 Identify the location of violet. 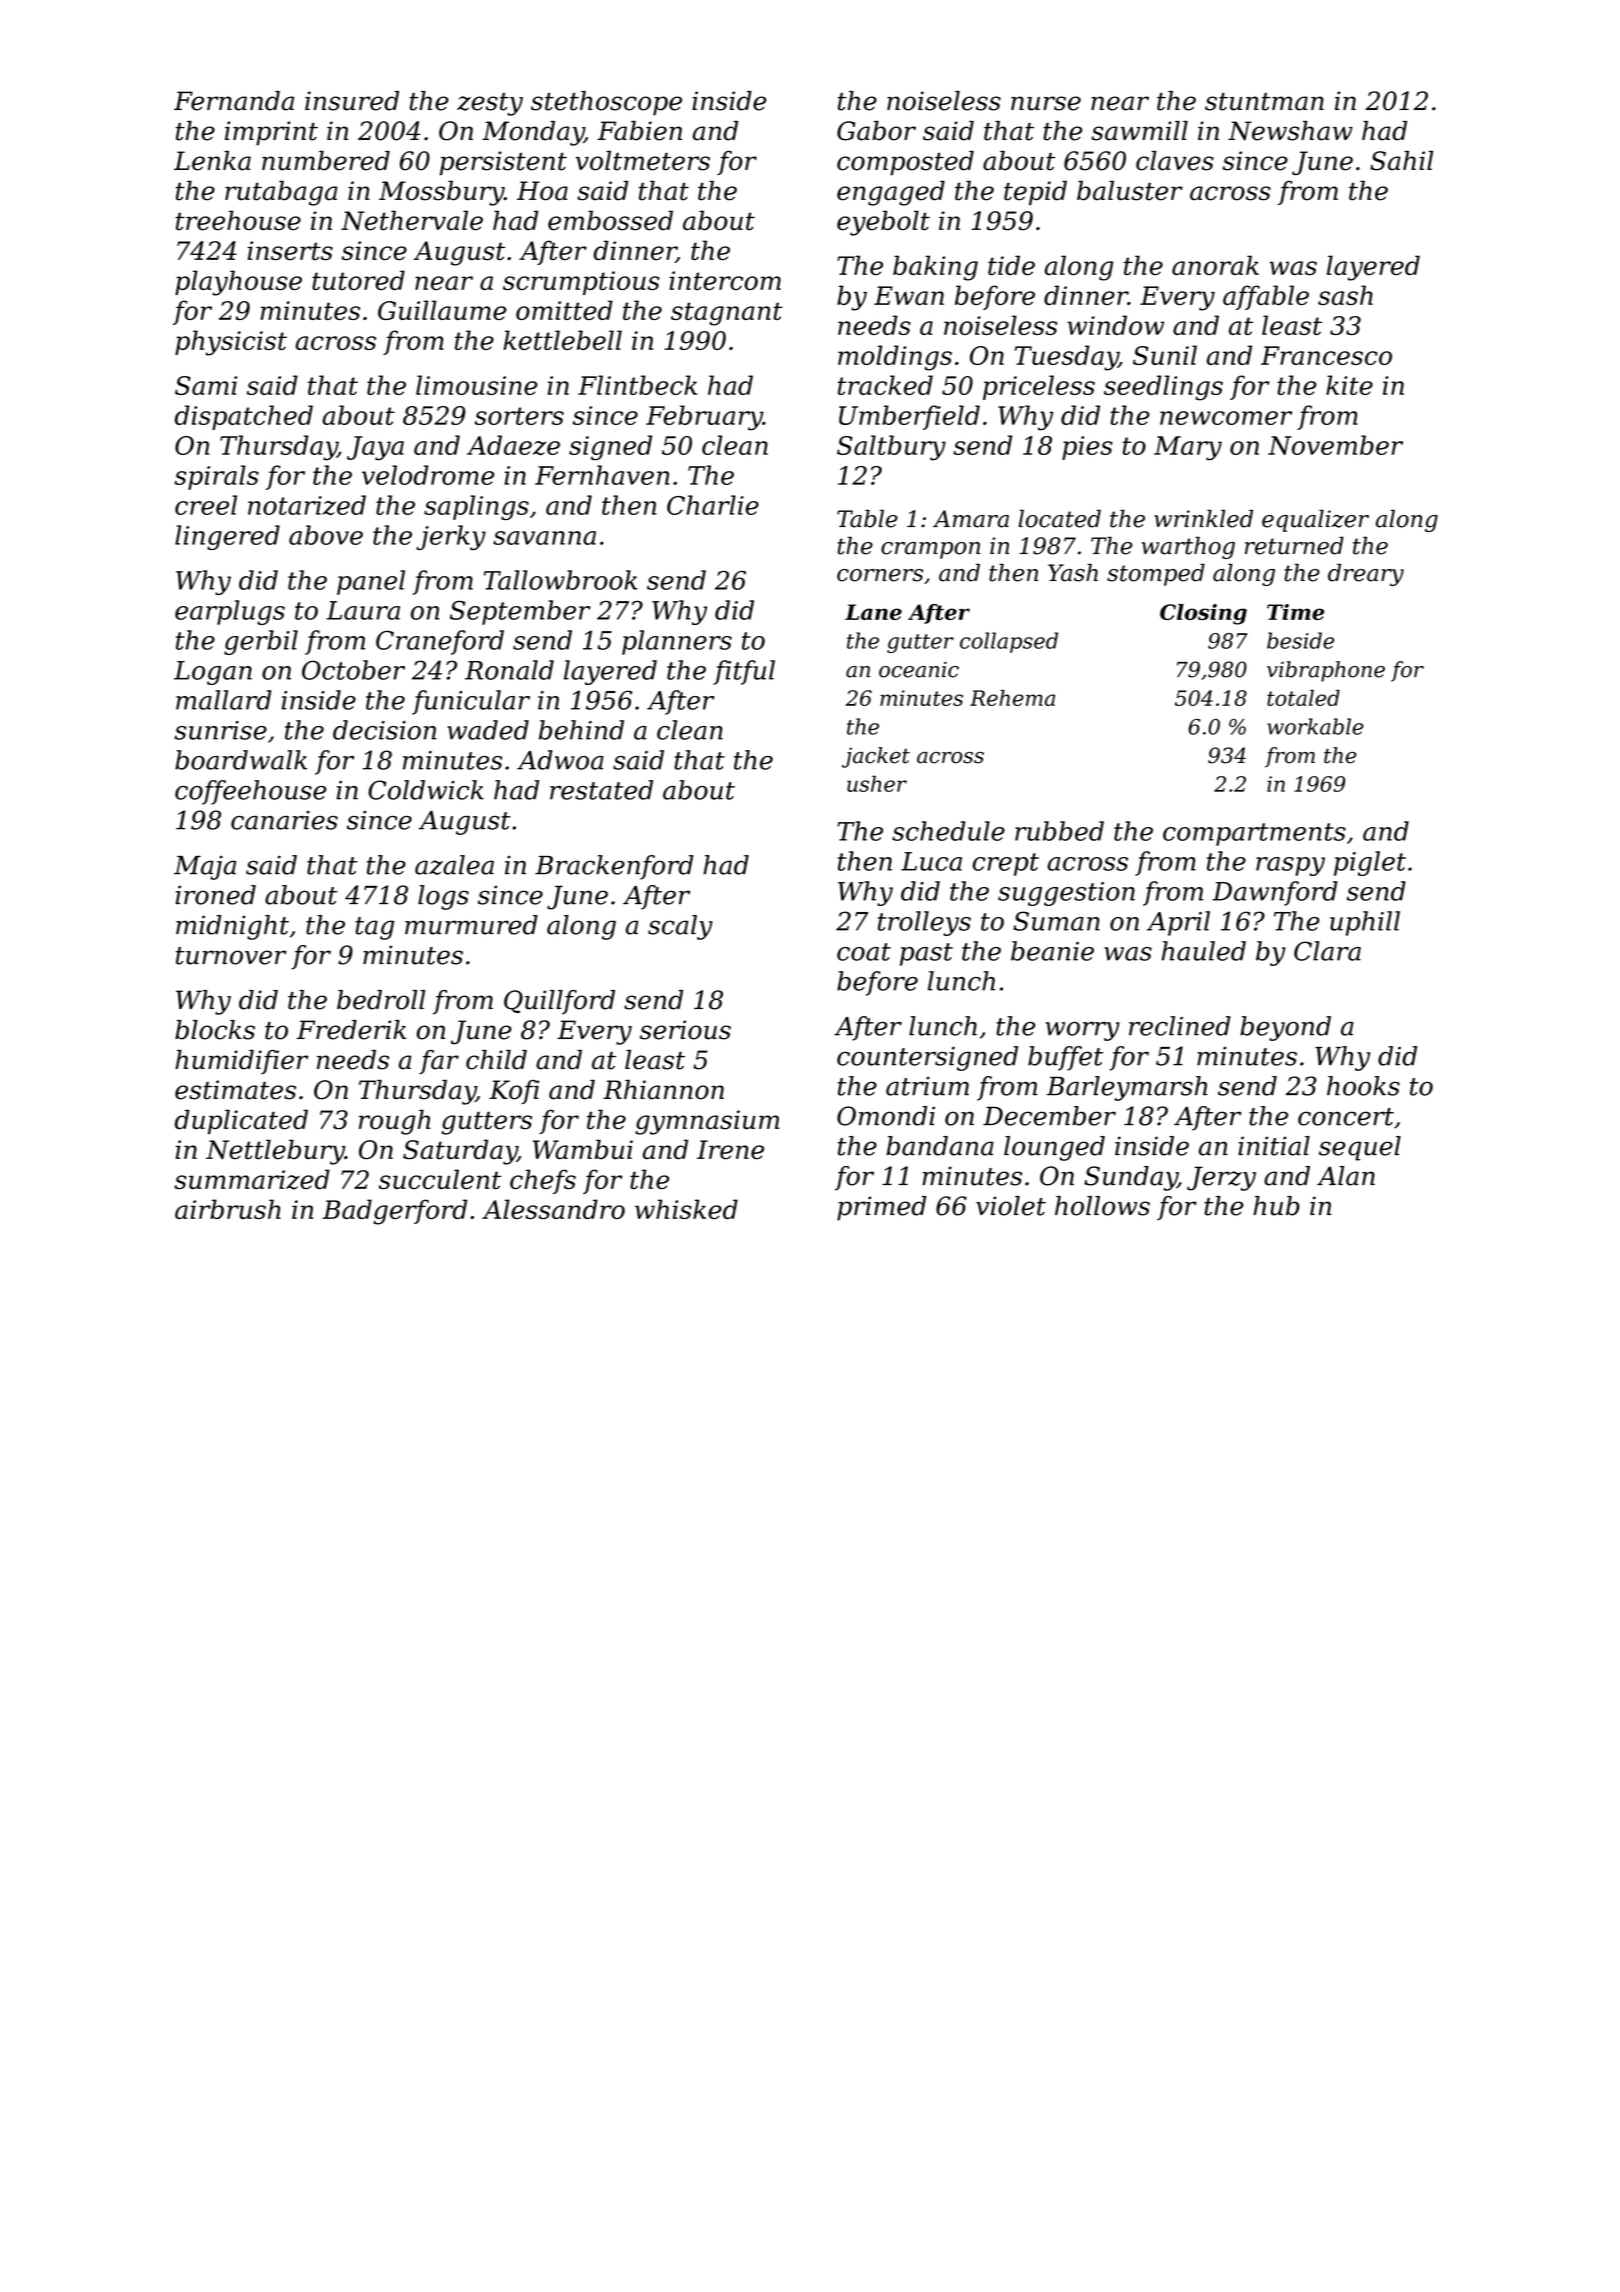
(1011, 1206).
